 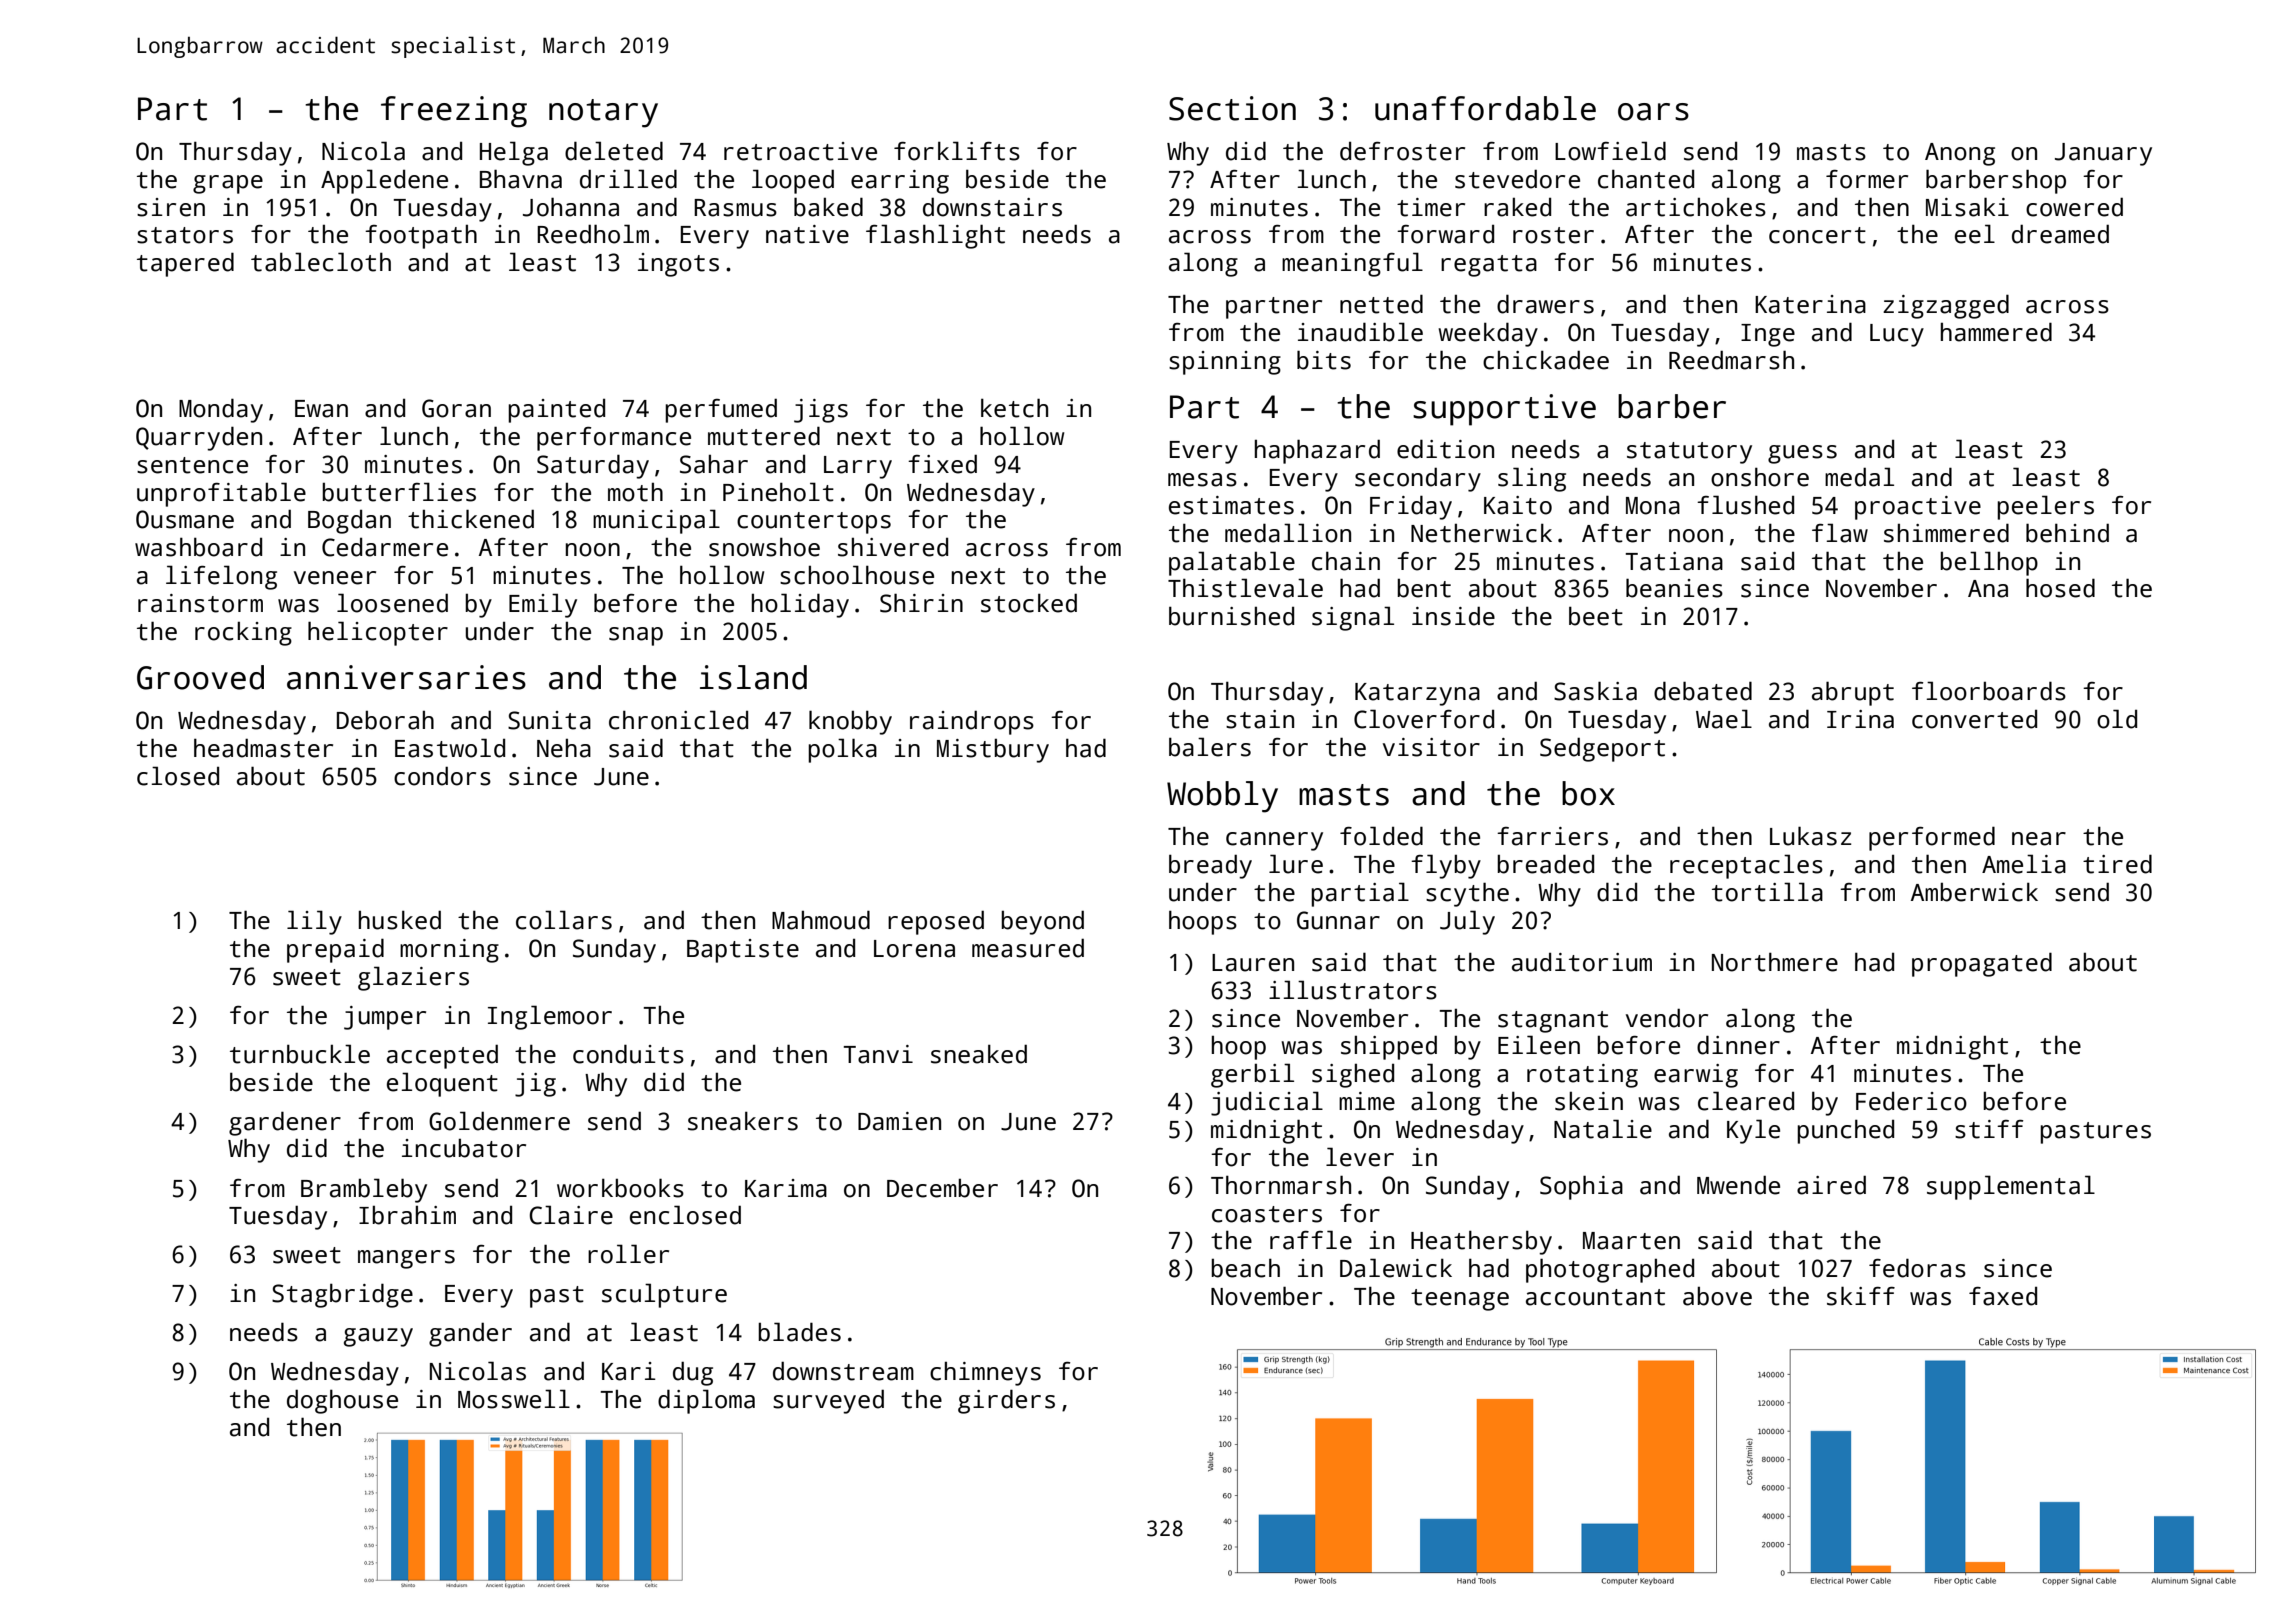 I want to click on Katerina, so click(x=1810, y=304).
